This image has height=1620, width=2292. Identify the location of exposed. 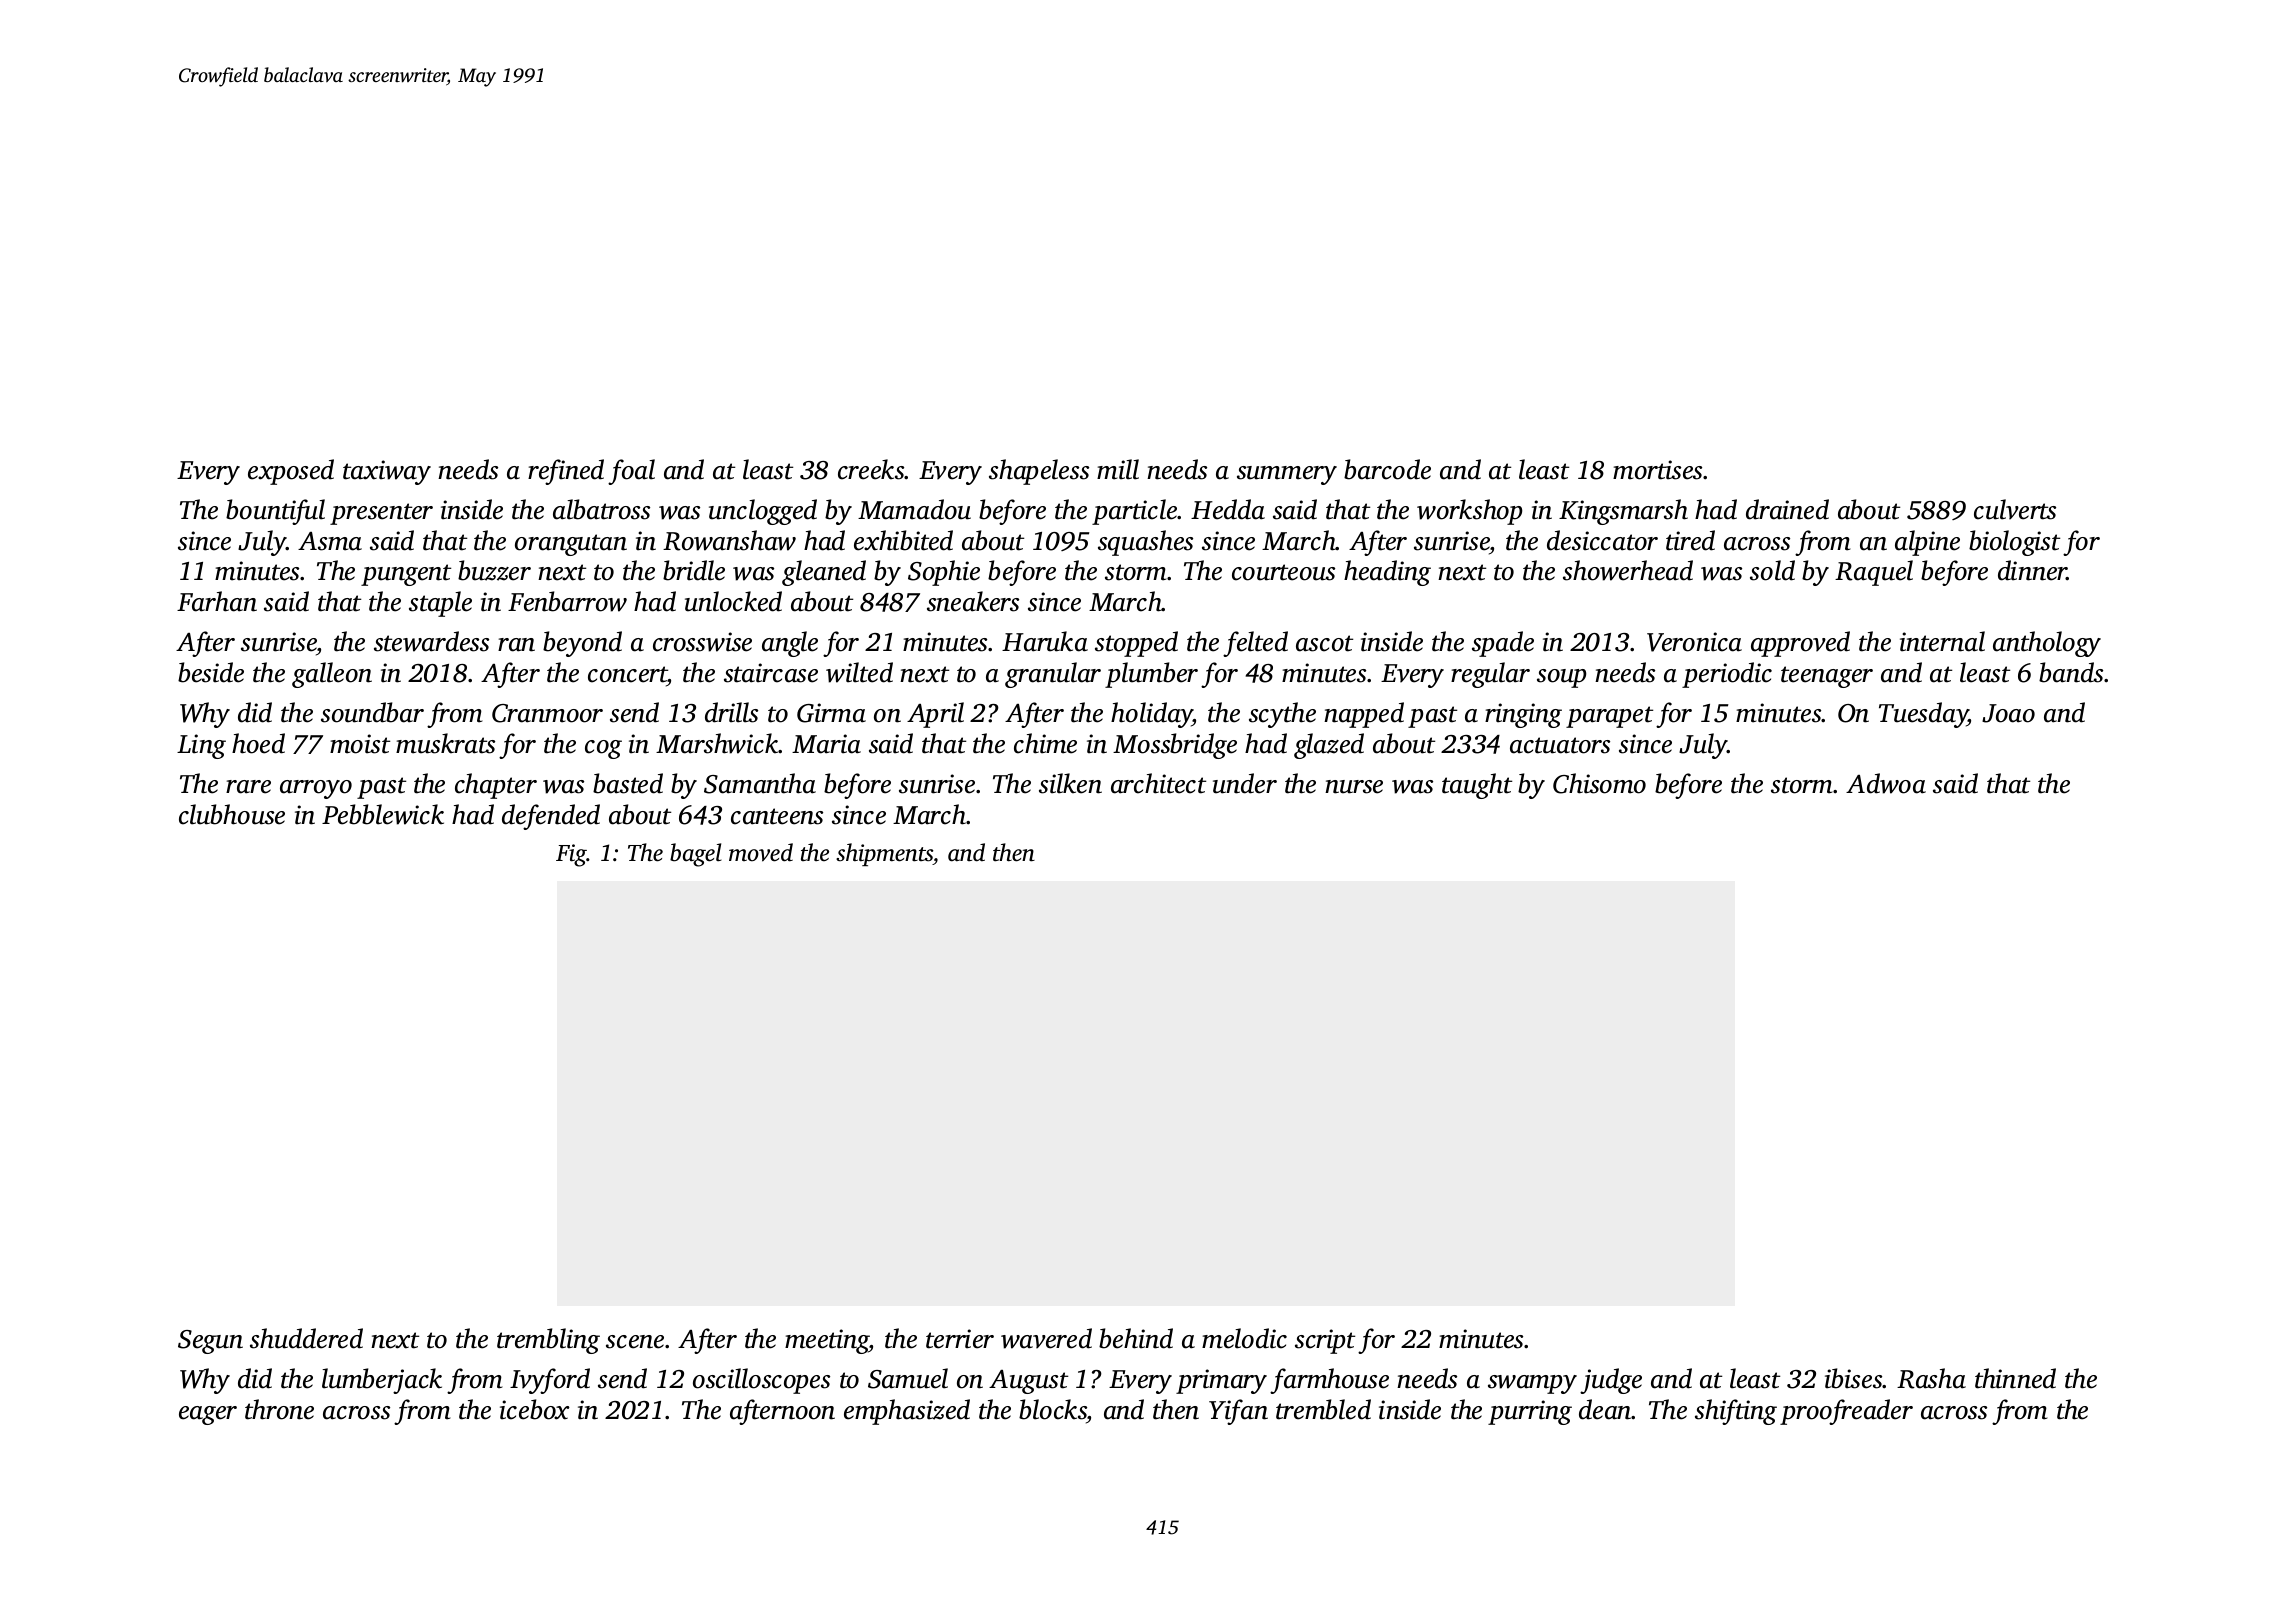
(291, 472).
